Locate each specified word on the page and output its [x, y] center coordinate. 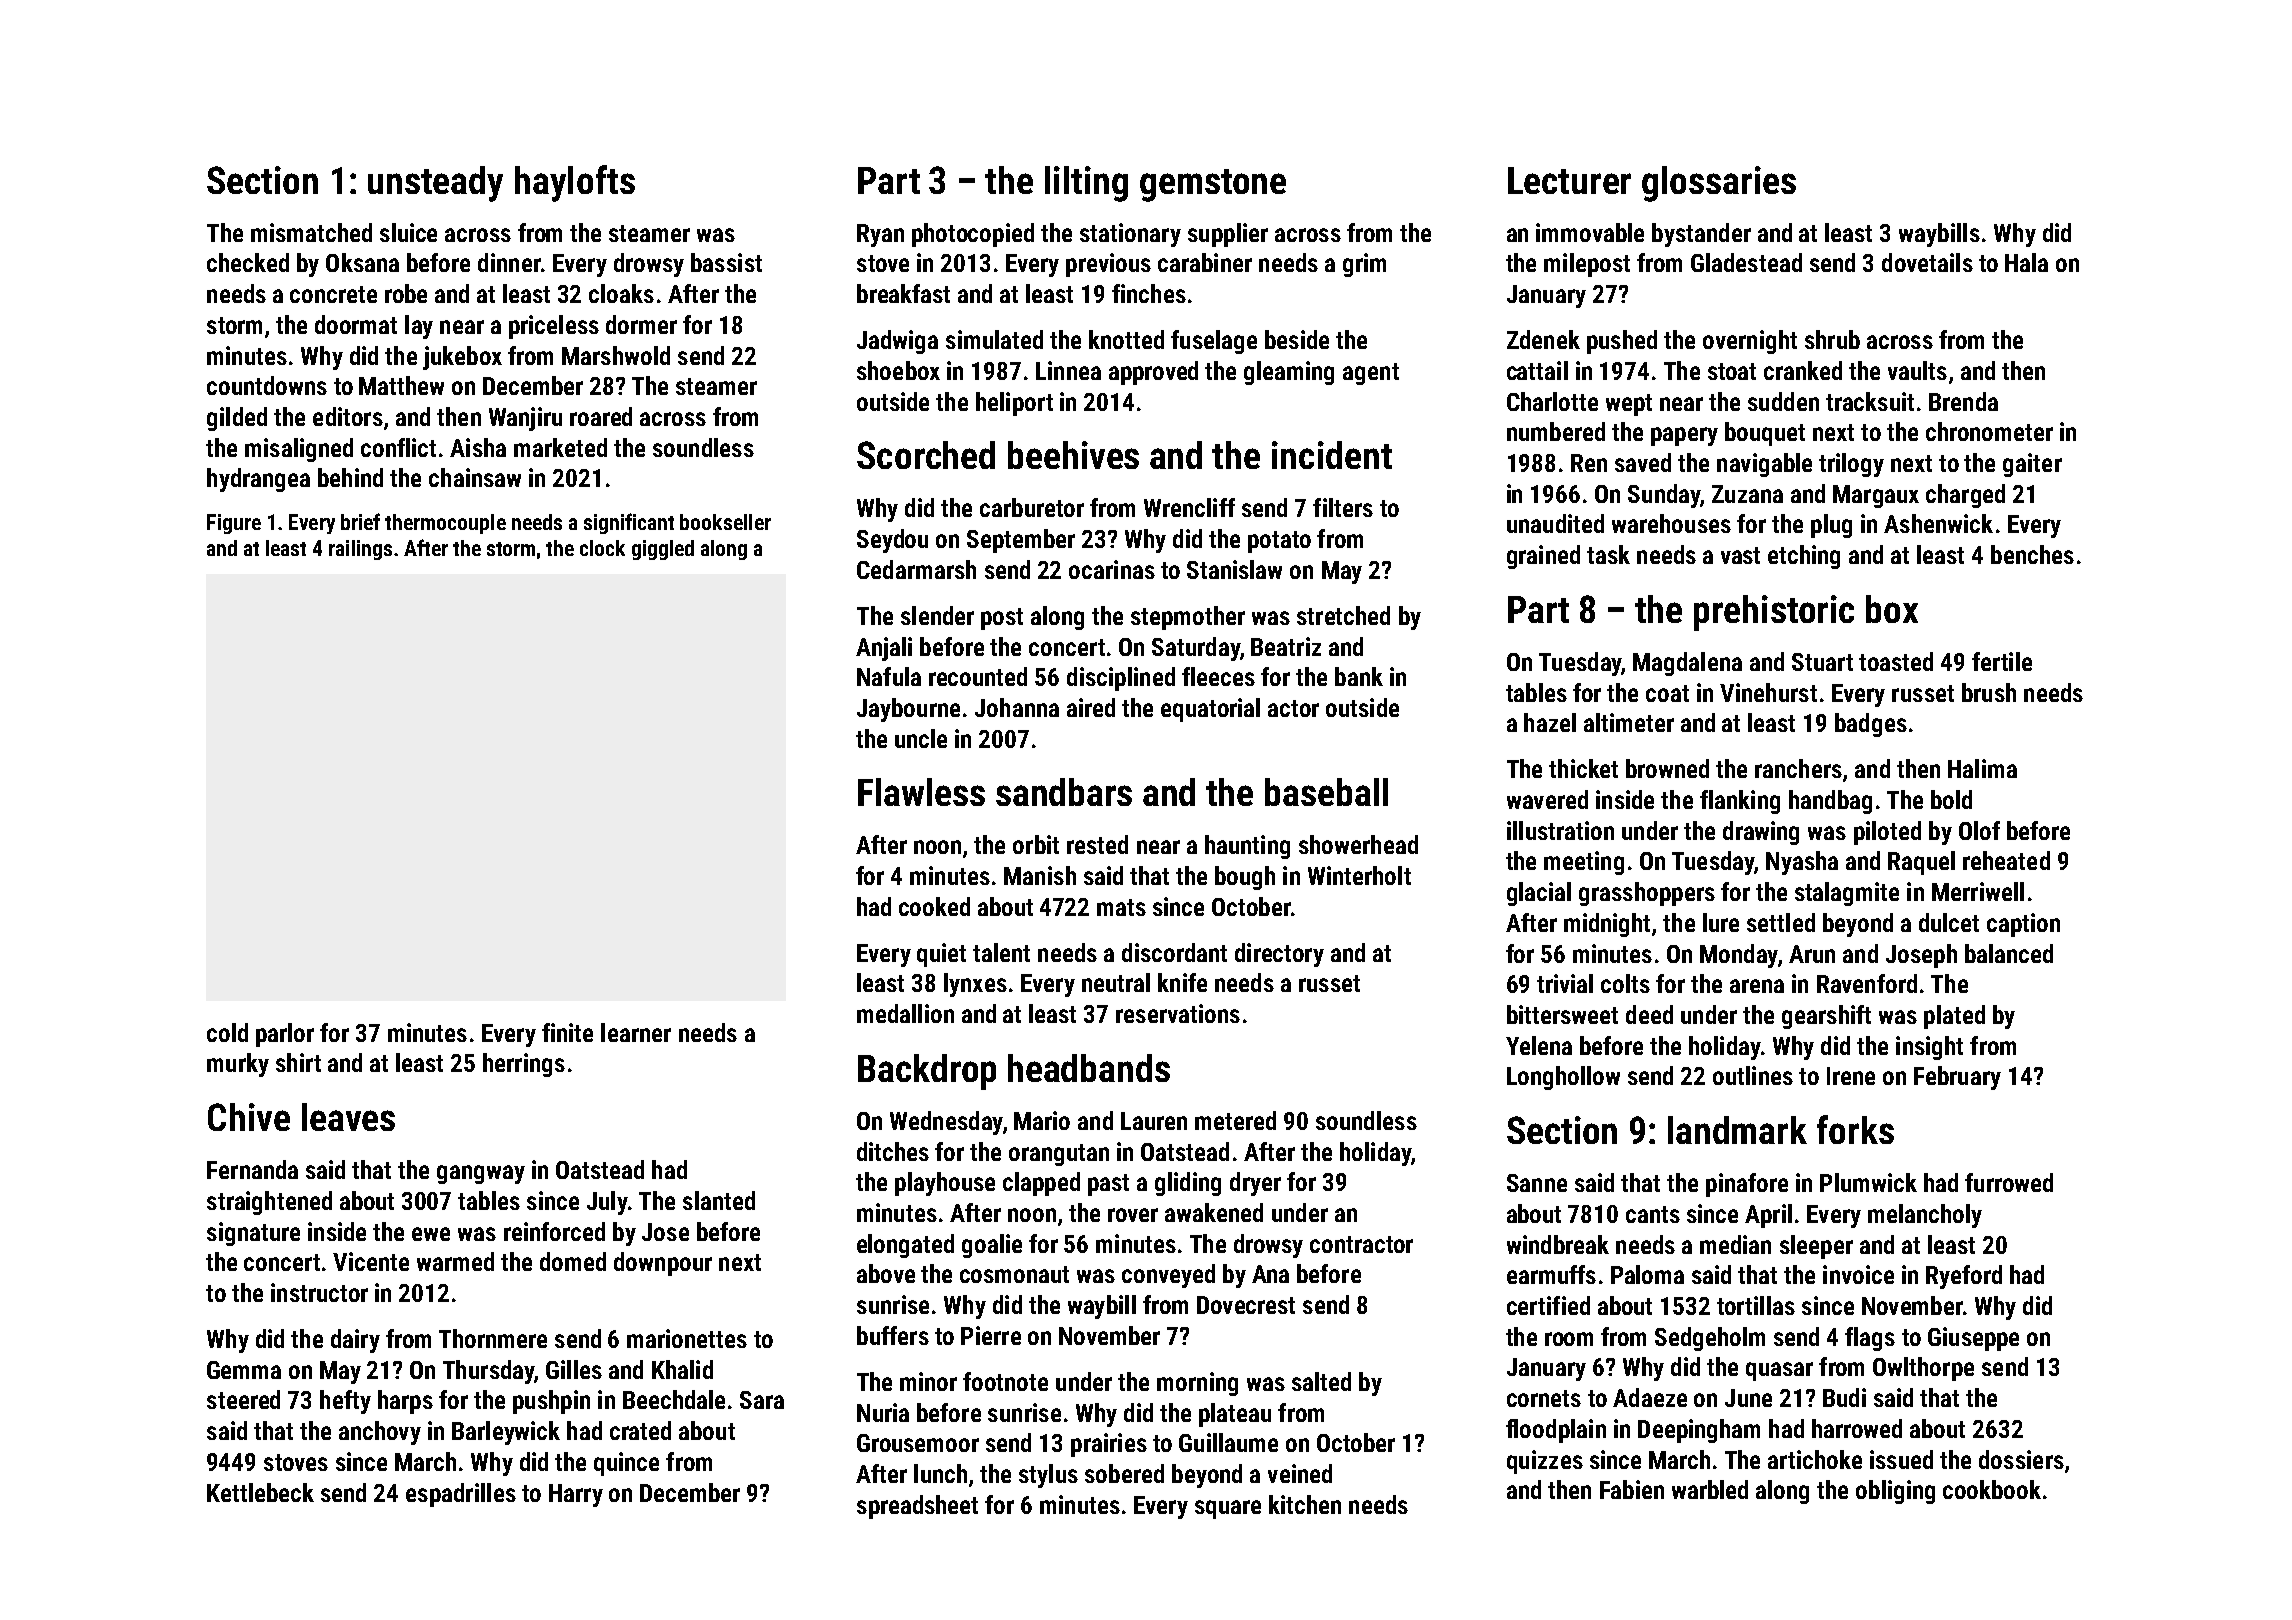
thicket [1583, 768]
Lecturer [1569, 180]
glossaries [1719, 184]
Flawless [921, 792]
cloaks [621, 293]
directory [1279, 955]
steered [243, 1399]
